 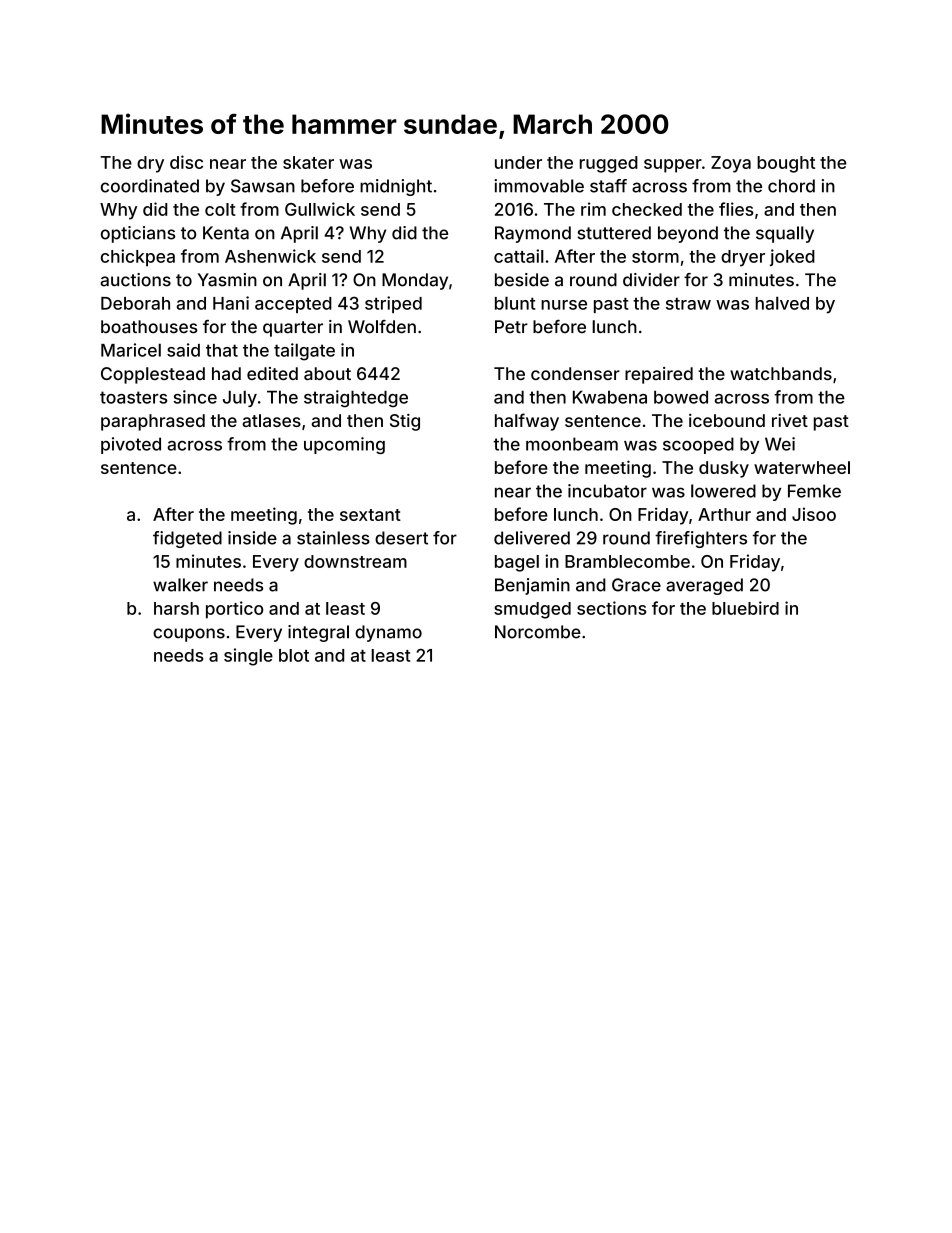 What do you see at coordinates (786, 164) in the page?
I see `bought` at bounding box center [786, 164].
